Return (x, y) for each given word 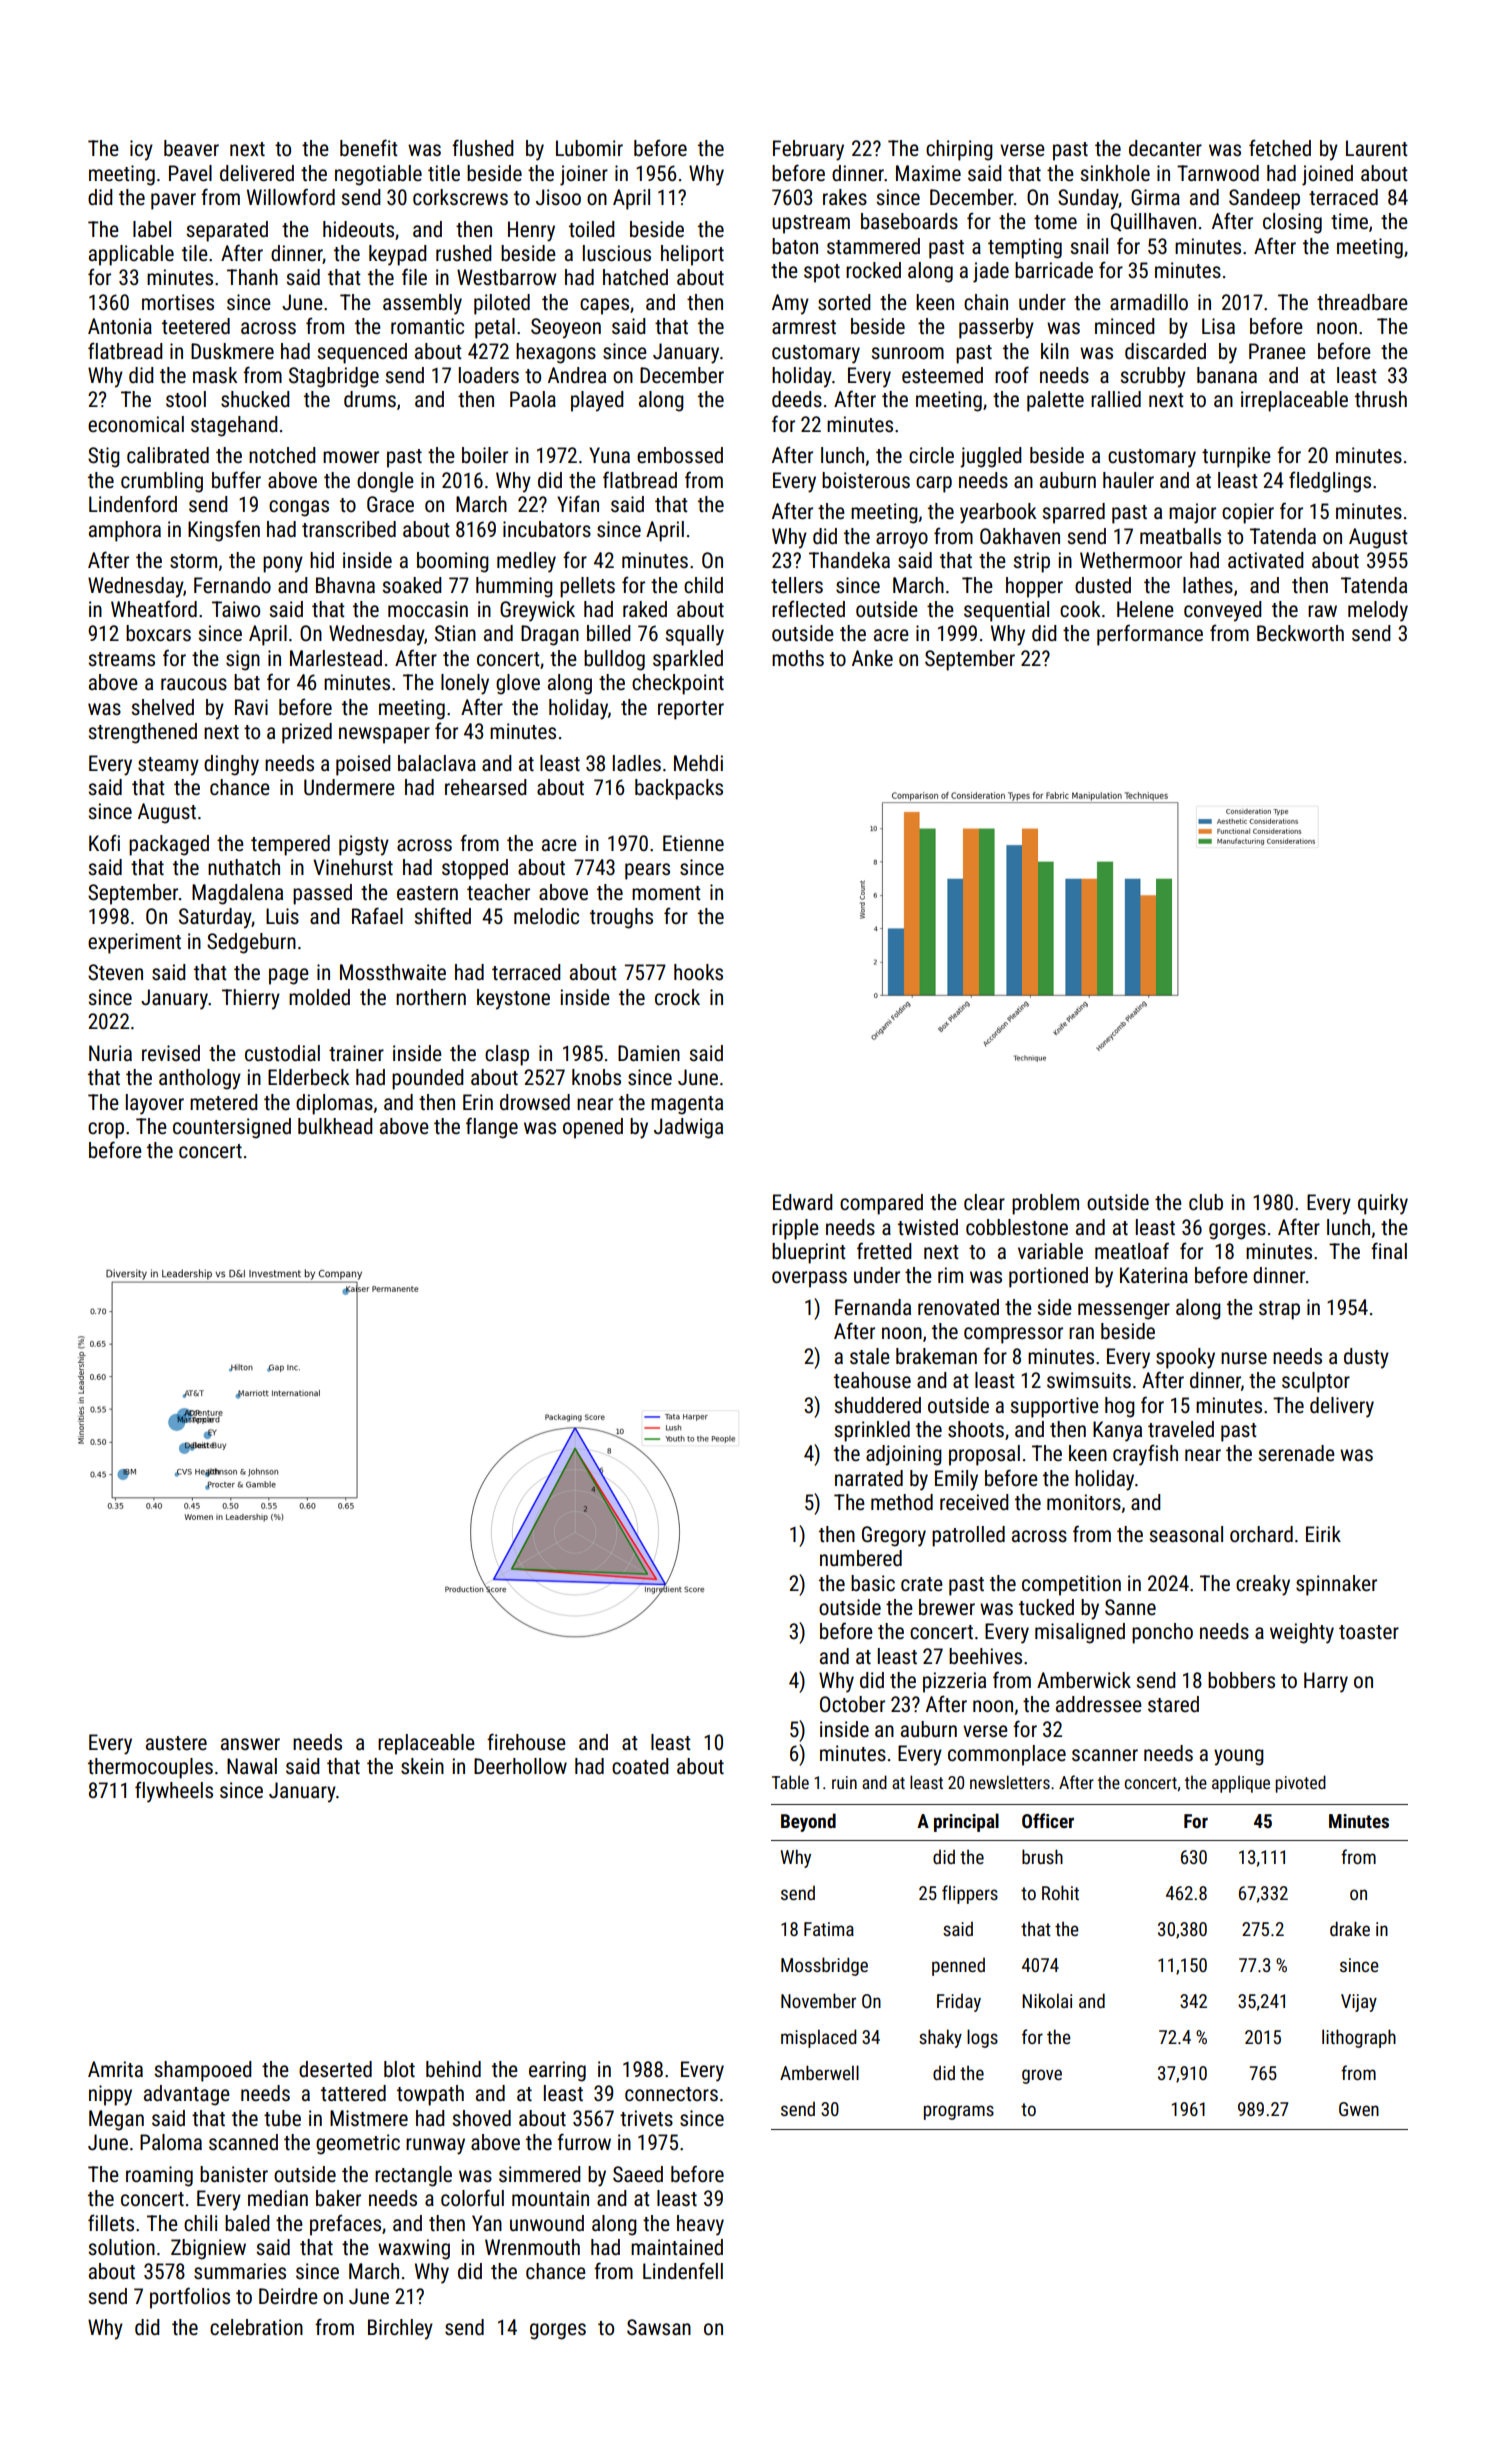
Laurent (1377, 148)
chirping (959, 150)
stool (186, 399)
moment (666, 893)
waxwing (414, 2249)
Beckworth (1300, 633)
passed (322, 894)
